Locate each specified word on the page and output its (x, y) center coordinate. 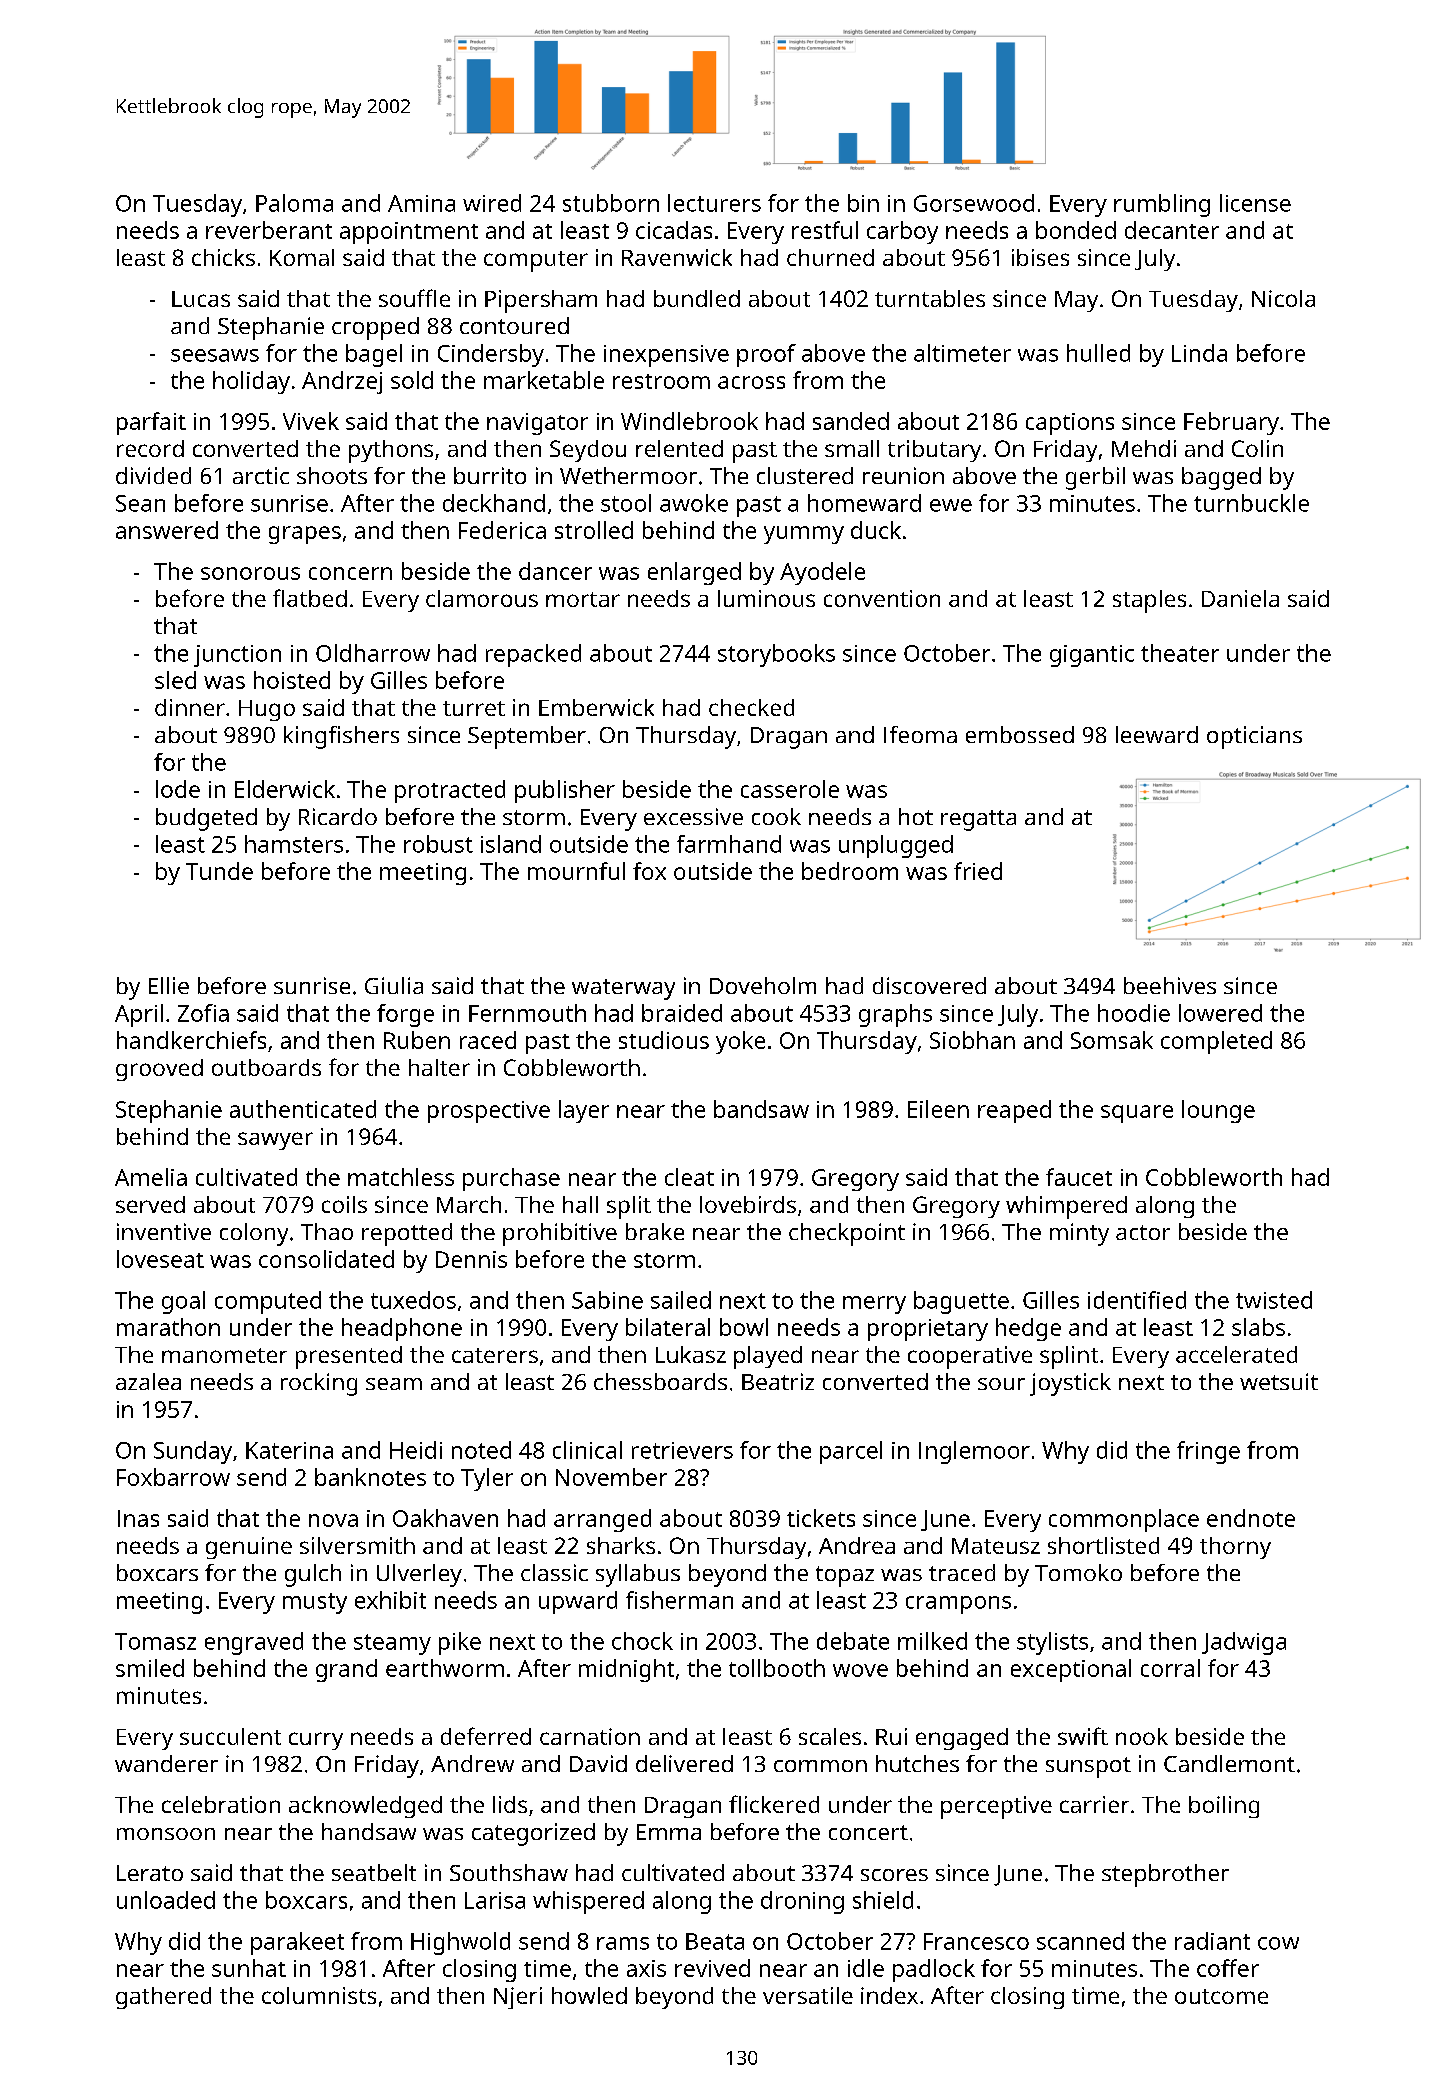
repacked (533, 655)
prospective (489, 1112)
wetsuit (1279, 1381)
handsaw (369, 1831)
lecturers (714, 203)
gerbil (1095, 478)
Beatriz (778, 1381)
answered (167, 530)
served (150, 1204)
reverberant (269, 230)
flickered (774, 1804)
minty (1079, 1234)
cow (1278, 1943)
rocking (319, 1384)
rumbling (1162, 205)
